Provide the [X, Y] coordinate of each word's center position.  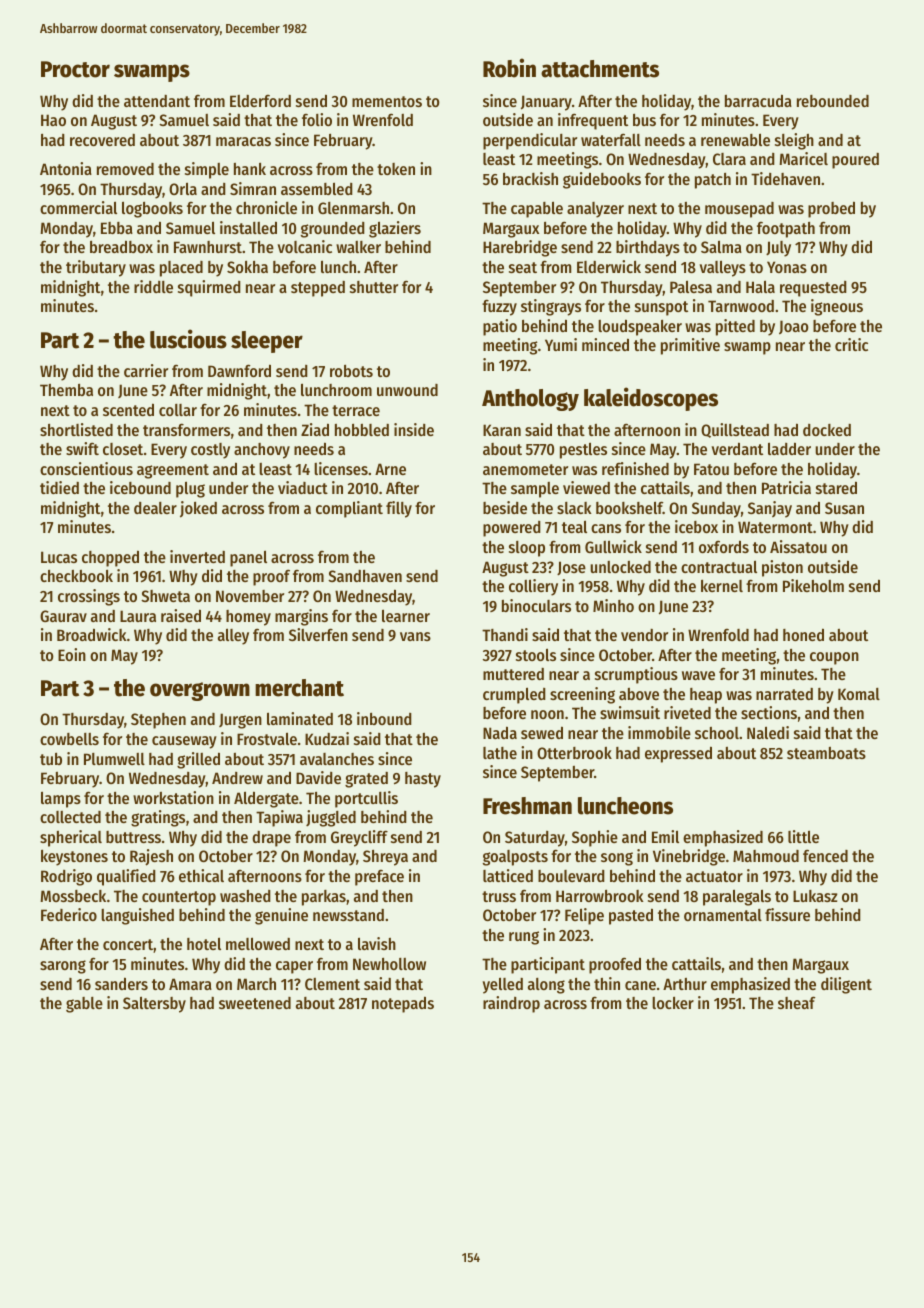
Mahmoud [766, 856]
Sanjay [770, 509]
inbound [384, 718]
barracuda [758, 101]
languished [137, 916]
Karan [502, 430]
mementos [387, 101]
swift [82, 448]
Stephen [158, 721]
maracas [243, 141]
